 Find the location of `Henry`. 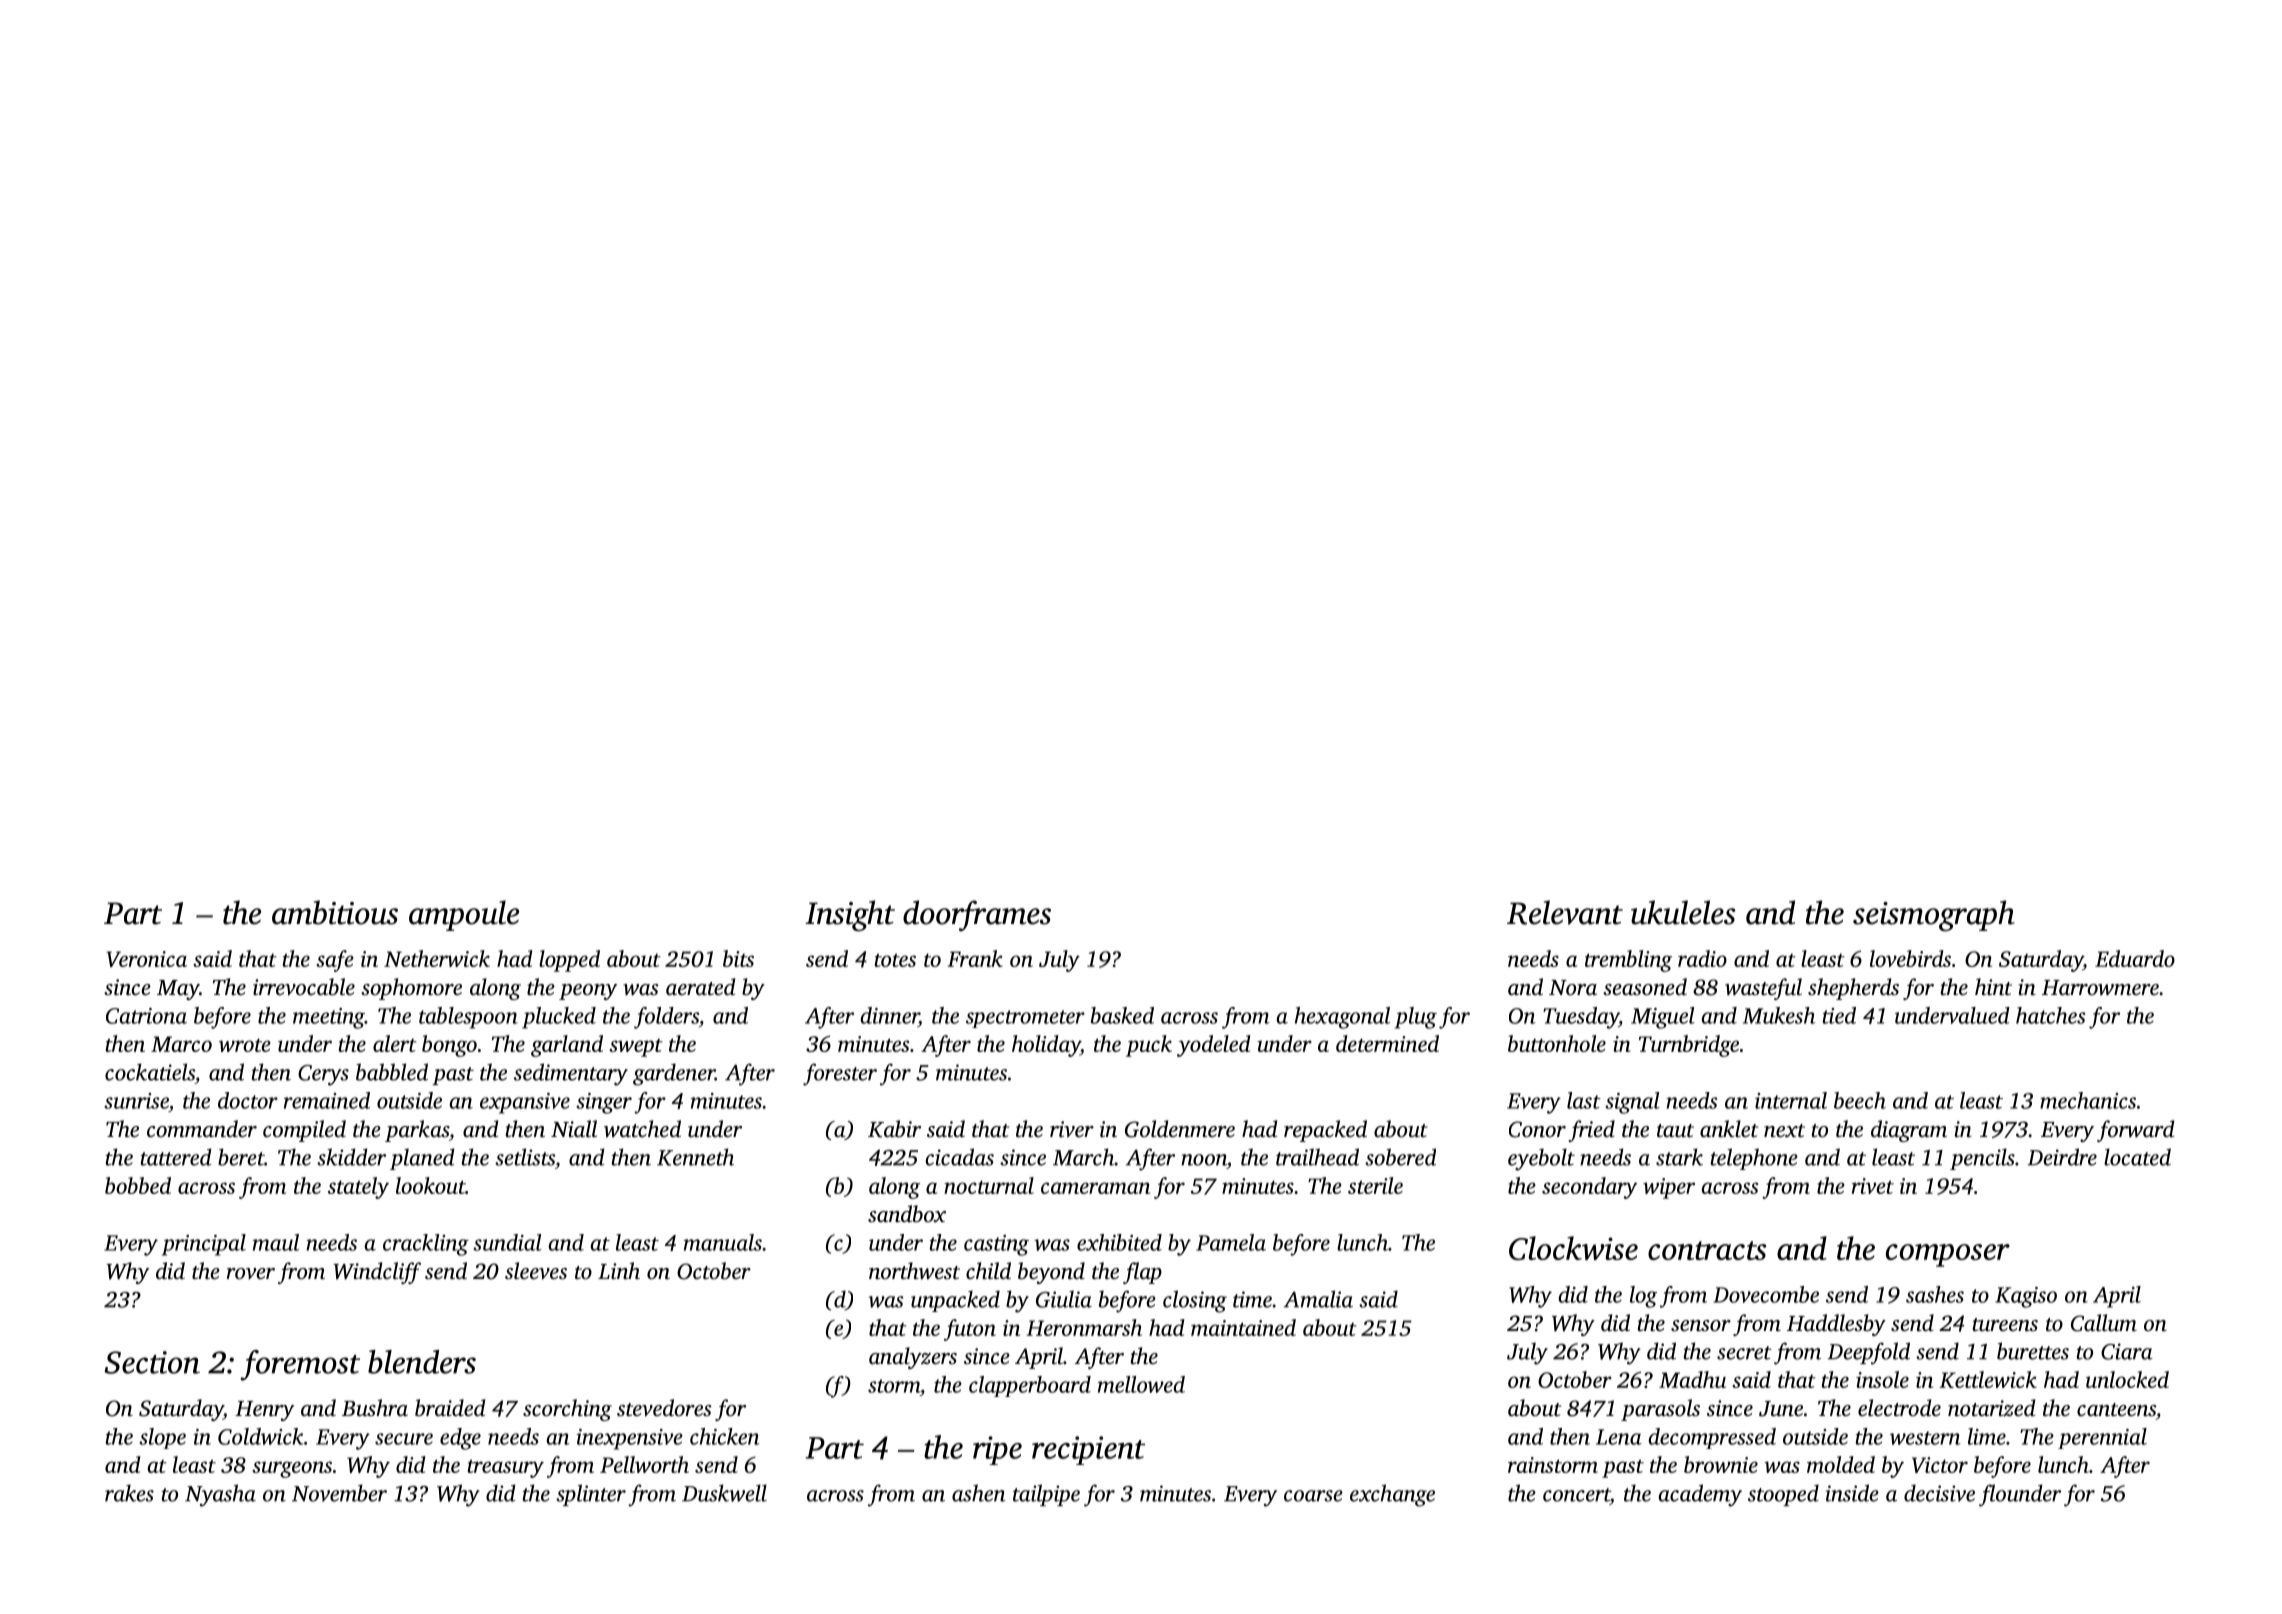

Henry is located at coordinates (264, 1411).
